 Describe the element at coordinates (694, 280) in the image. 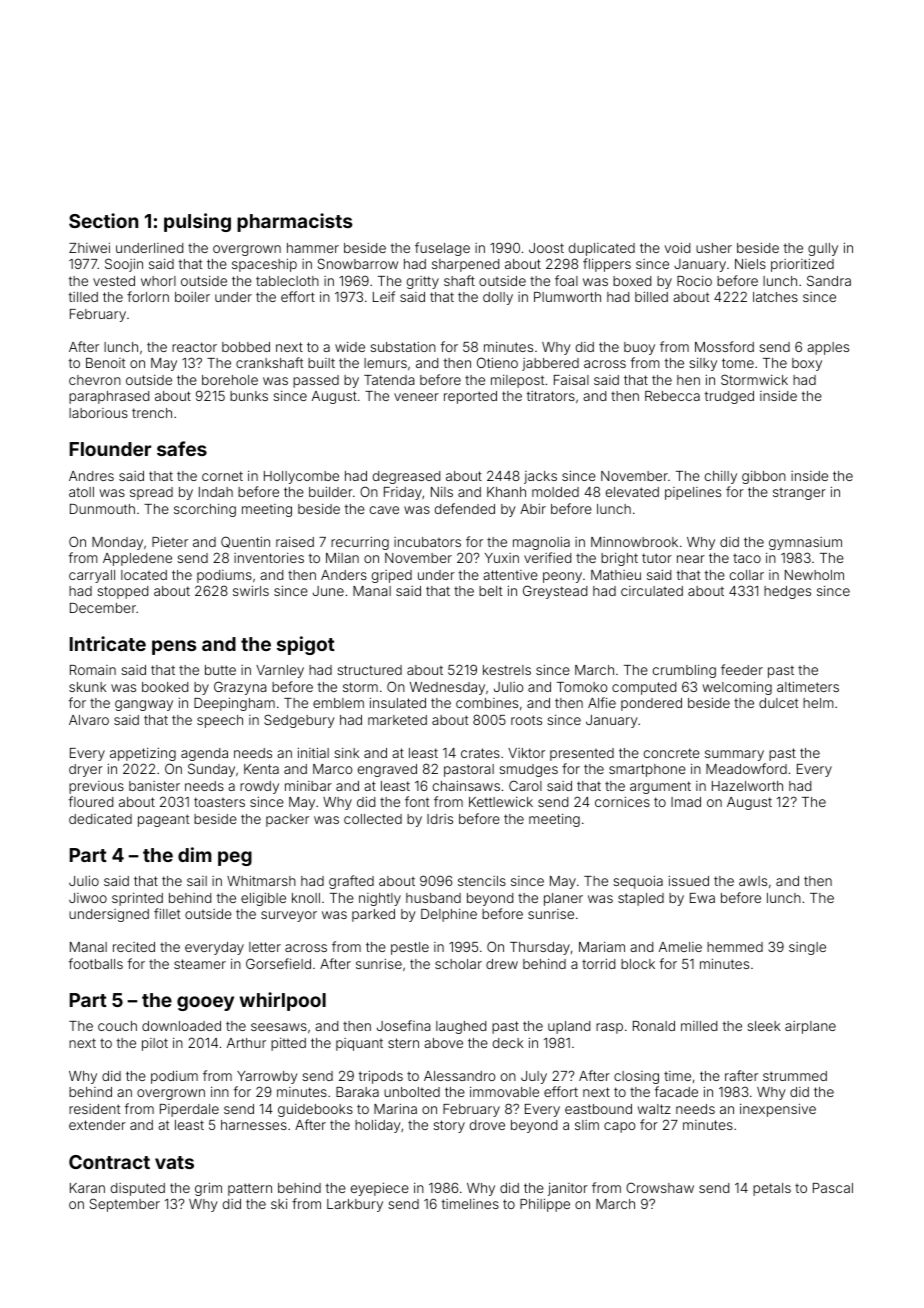

I see `Rocio` at that location.
